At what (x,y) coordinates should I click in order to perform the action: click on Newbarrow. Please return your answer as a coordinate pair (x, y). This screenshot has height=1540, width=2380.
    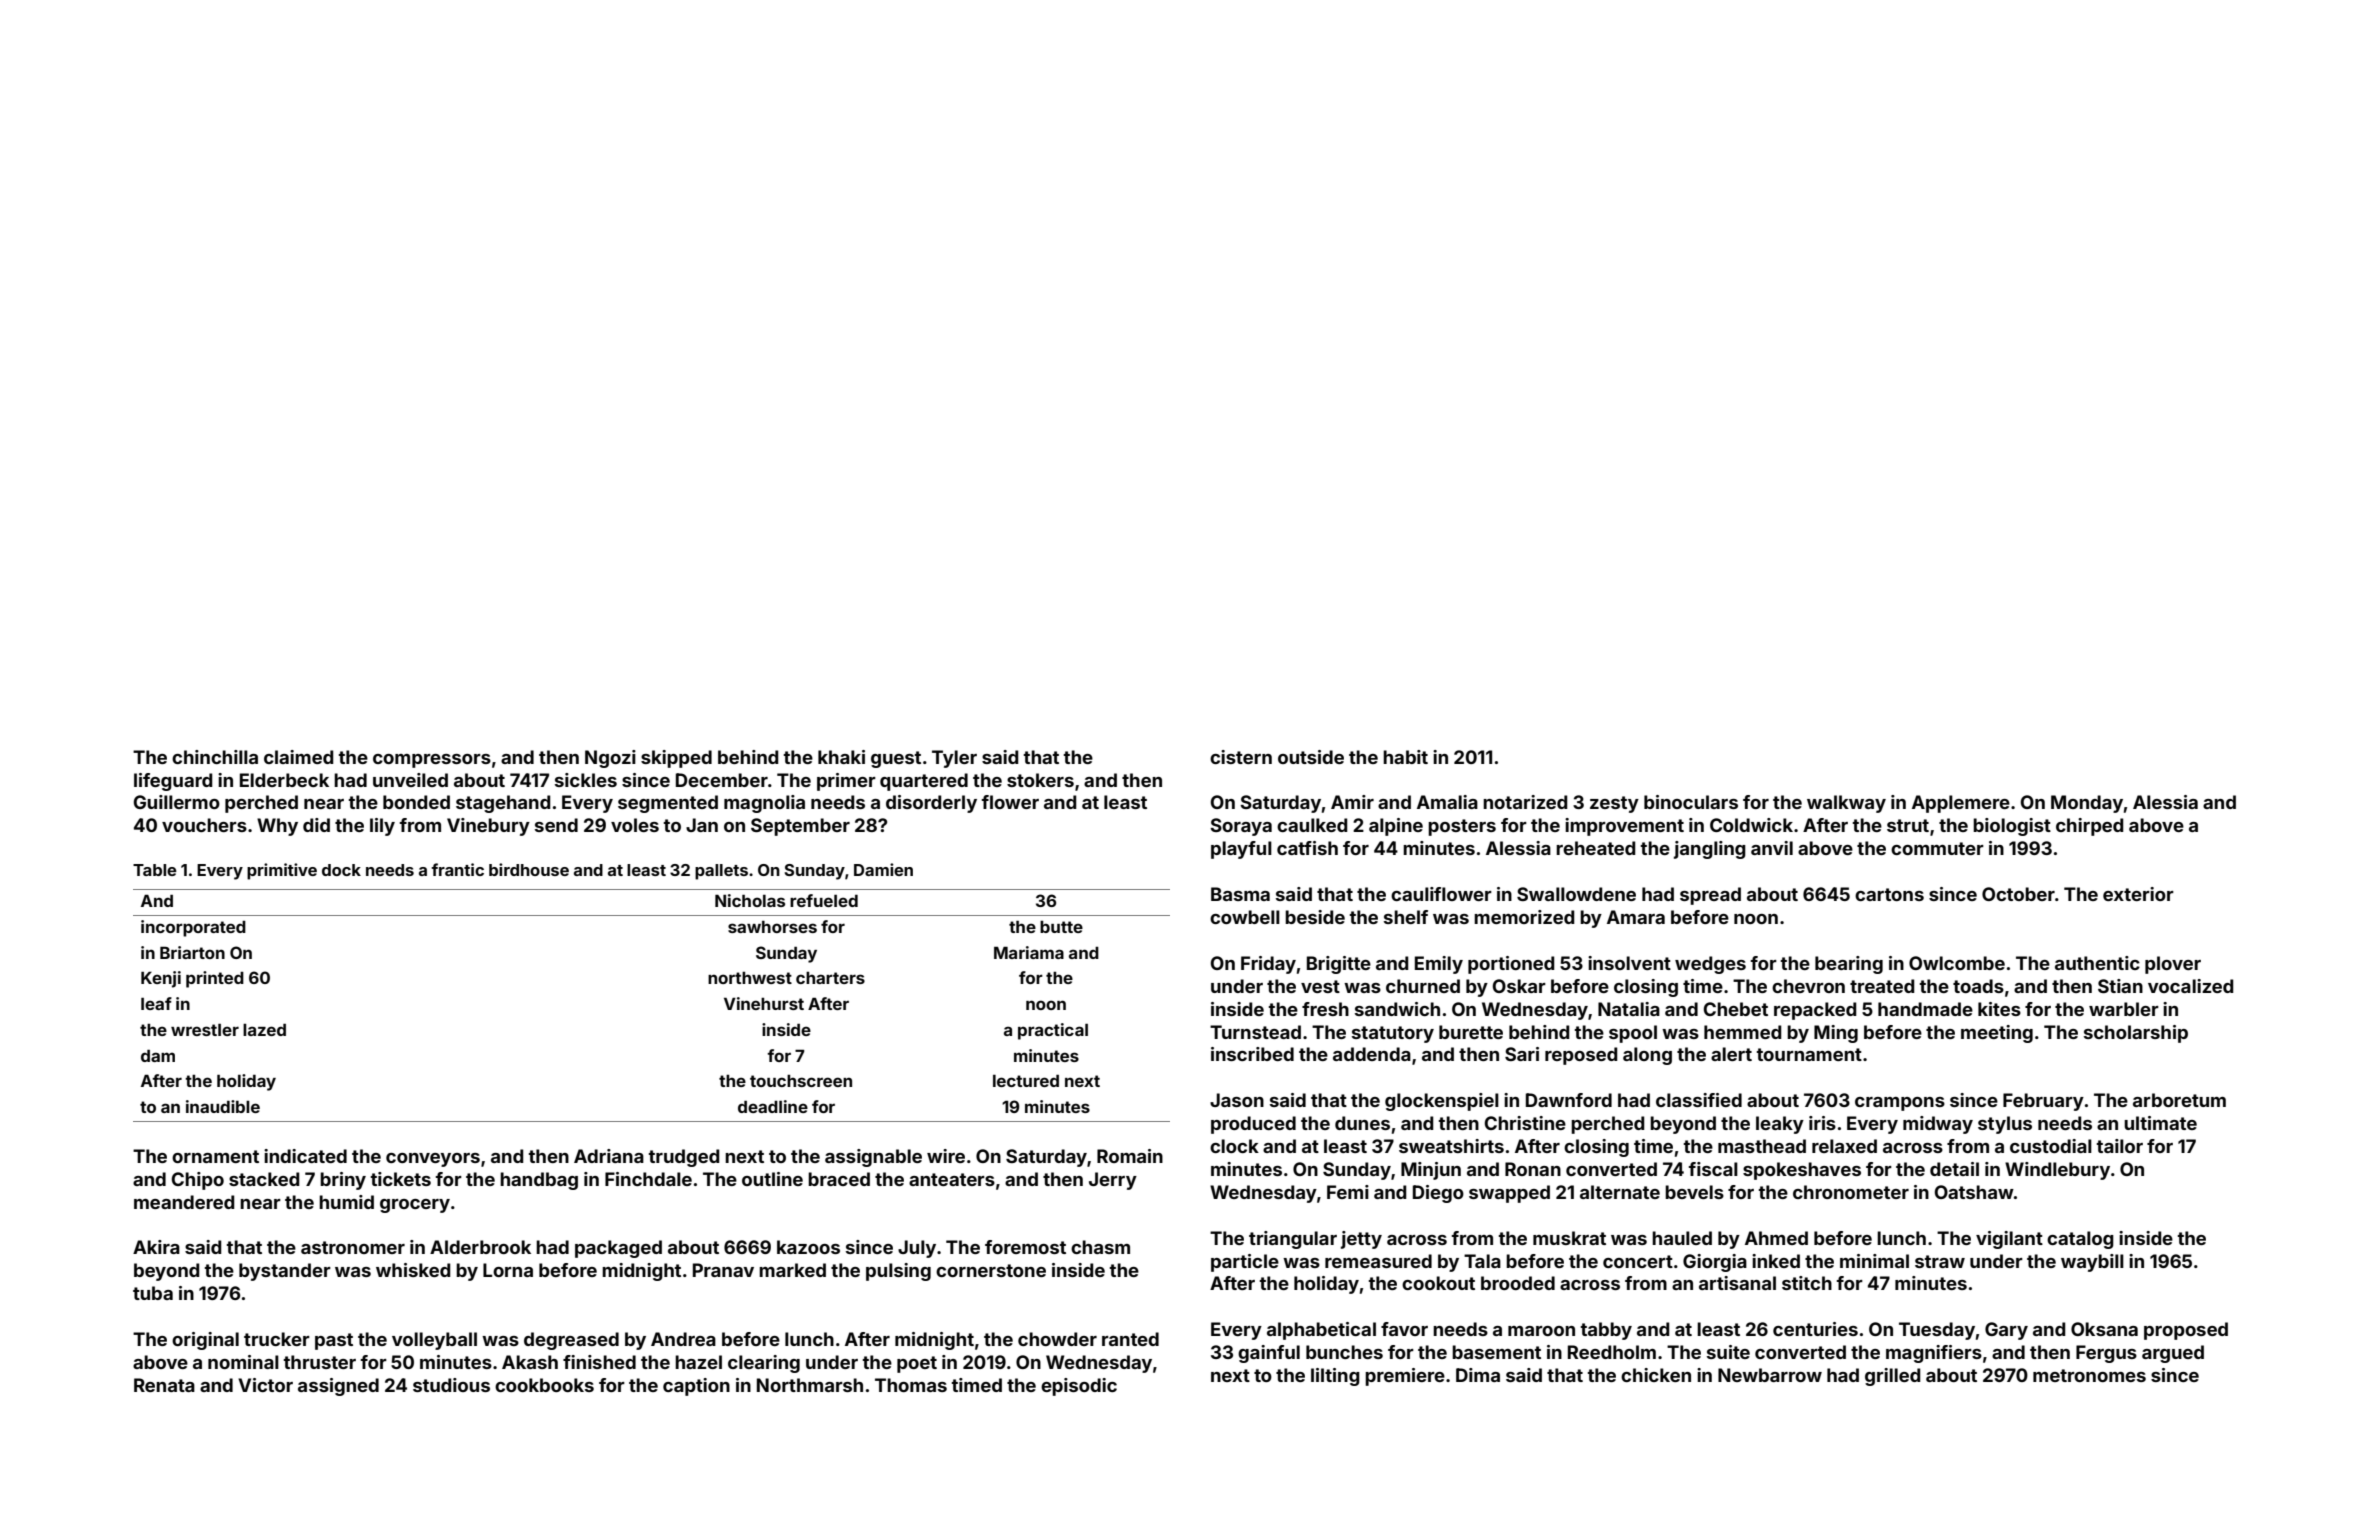
    Looking at the image, I should click on (1770, 1375).
